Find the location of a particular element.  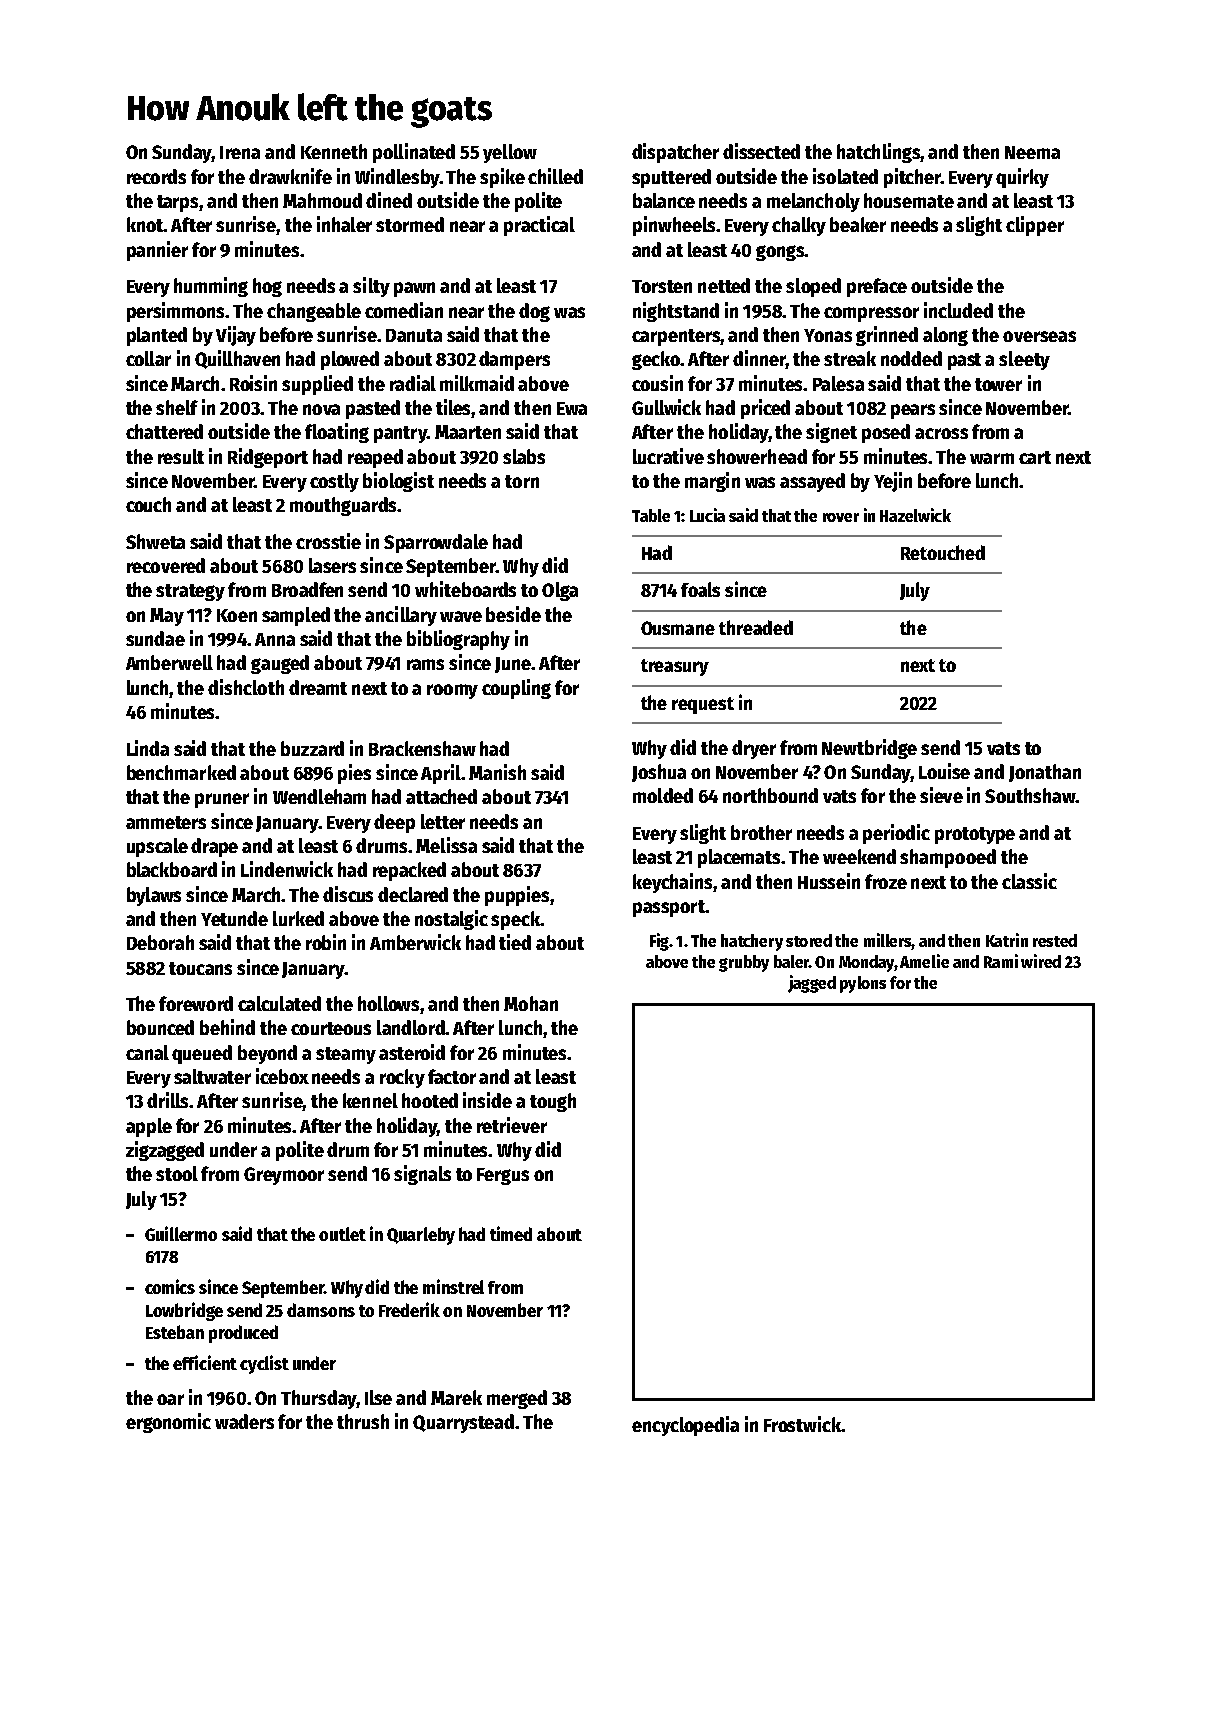

Neema is located at coordinates (1032, 152).
